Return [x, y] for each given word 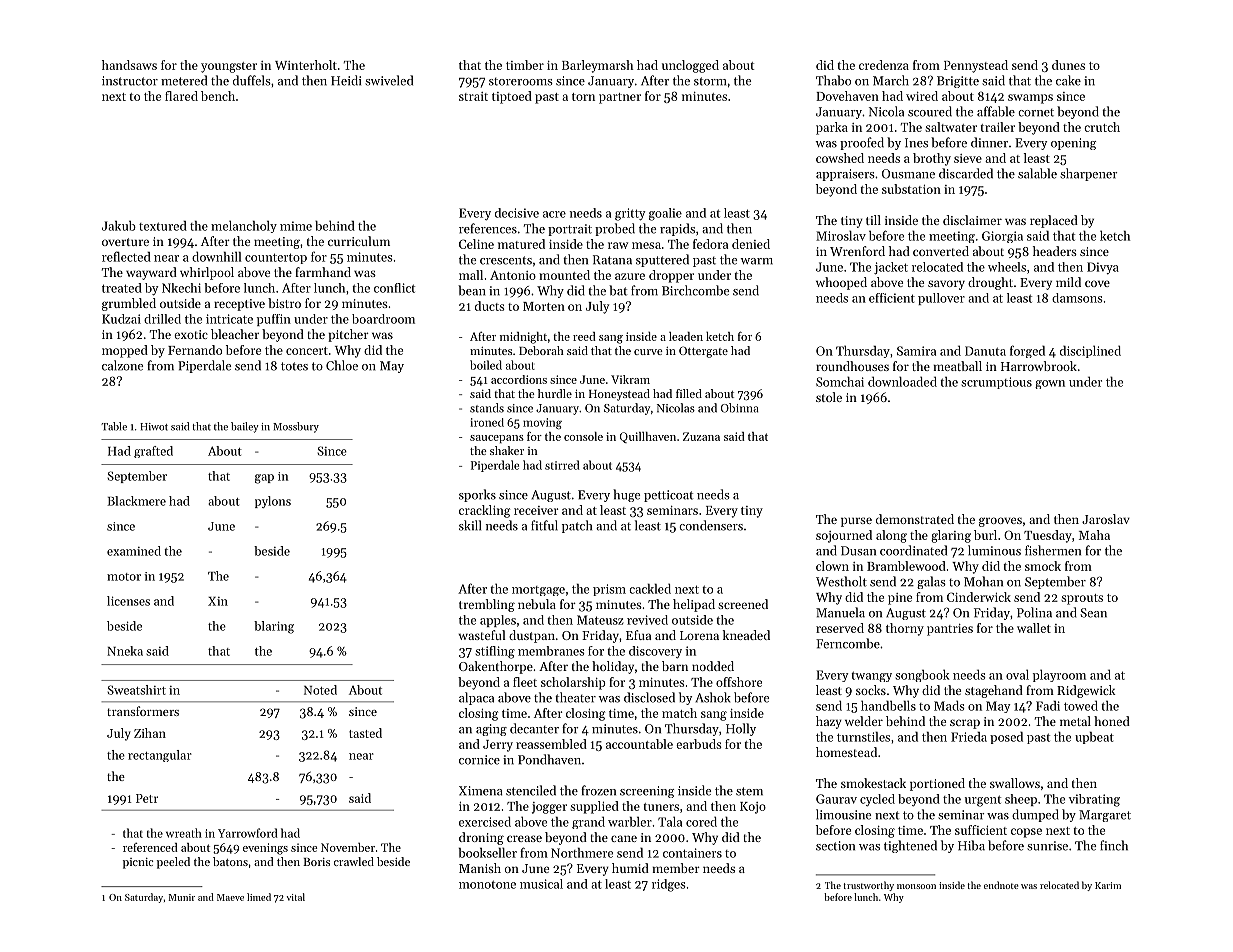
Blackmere [136, 501]
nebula [537, 604]
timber [525, 65]
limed [259, 897]
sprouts [1082, 599]
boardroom [383, 319]
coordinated [913, 550]
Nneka [125, 651]
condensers [711, 525]
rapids [677, 229]
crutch [1102, 127]
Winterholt [306, 65]
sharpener [1089, 174]
